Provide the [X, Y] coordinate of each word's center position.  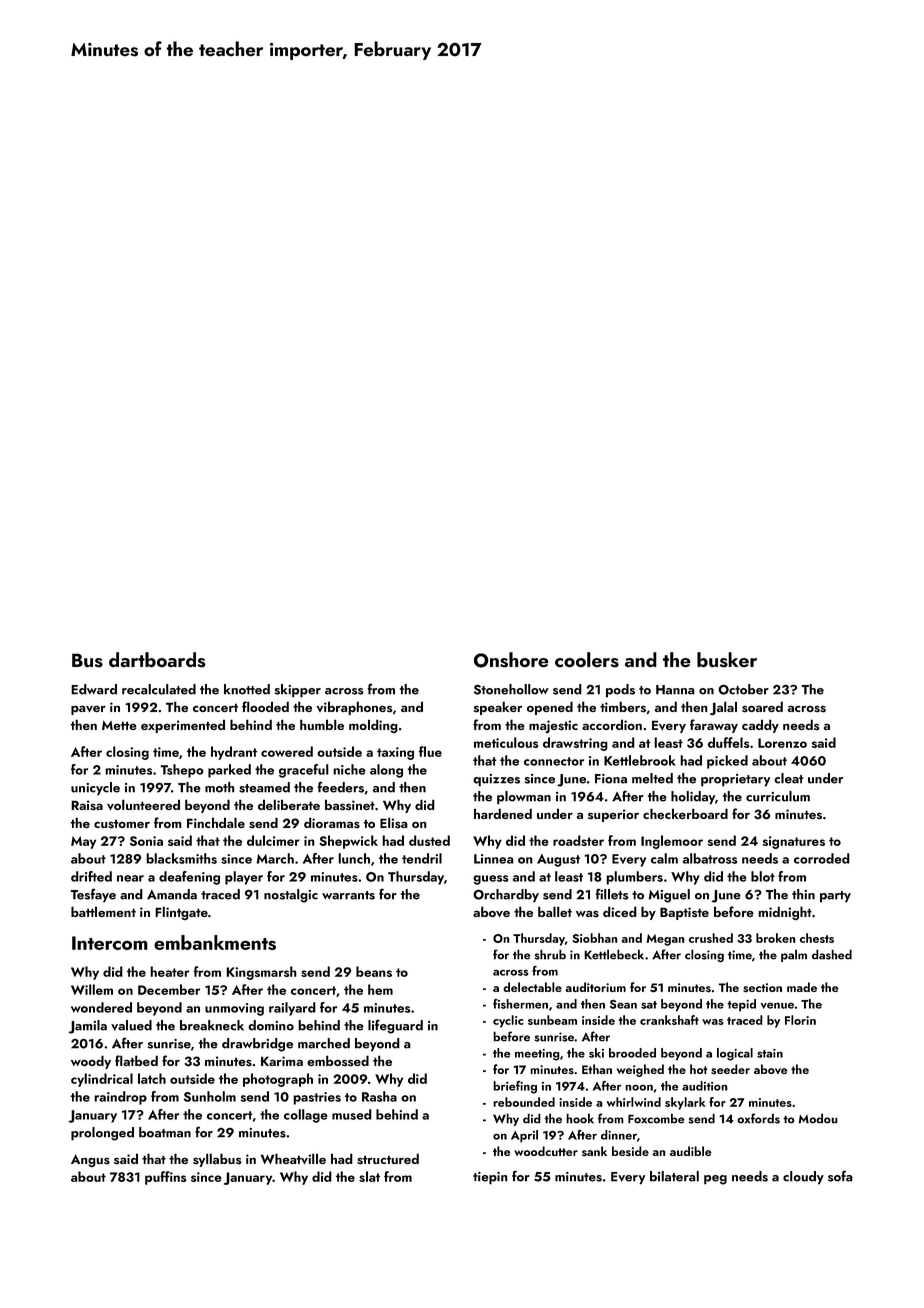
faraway [714, 726]
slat [369, 1176]
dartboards [157, 660]
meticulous [506, 742]
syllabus [217, 1160]
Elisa [394, 823]
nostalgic [291, 896]
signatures [794, 842]
